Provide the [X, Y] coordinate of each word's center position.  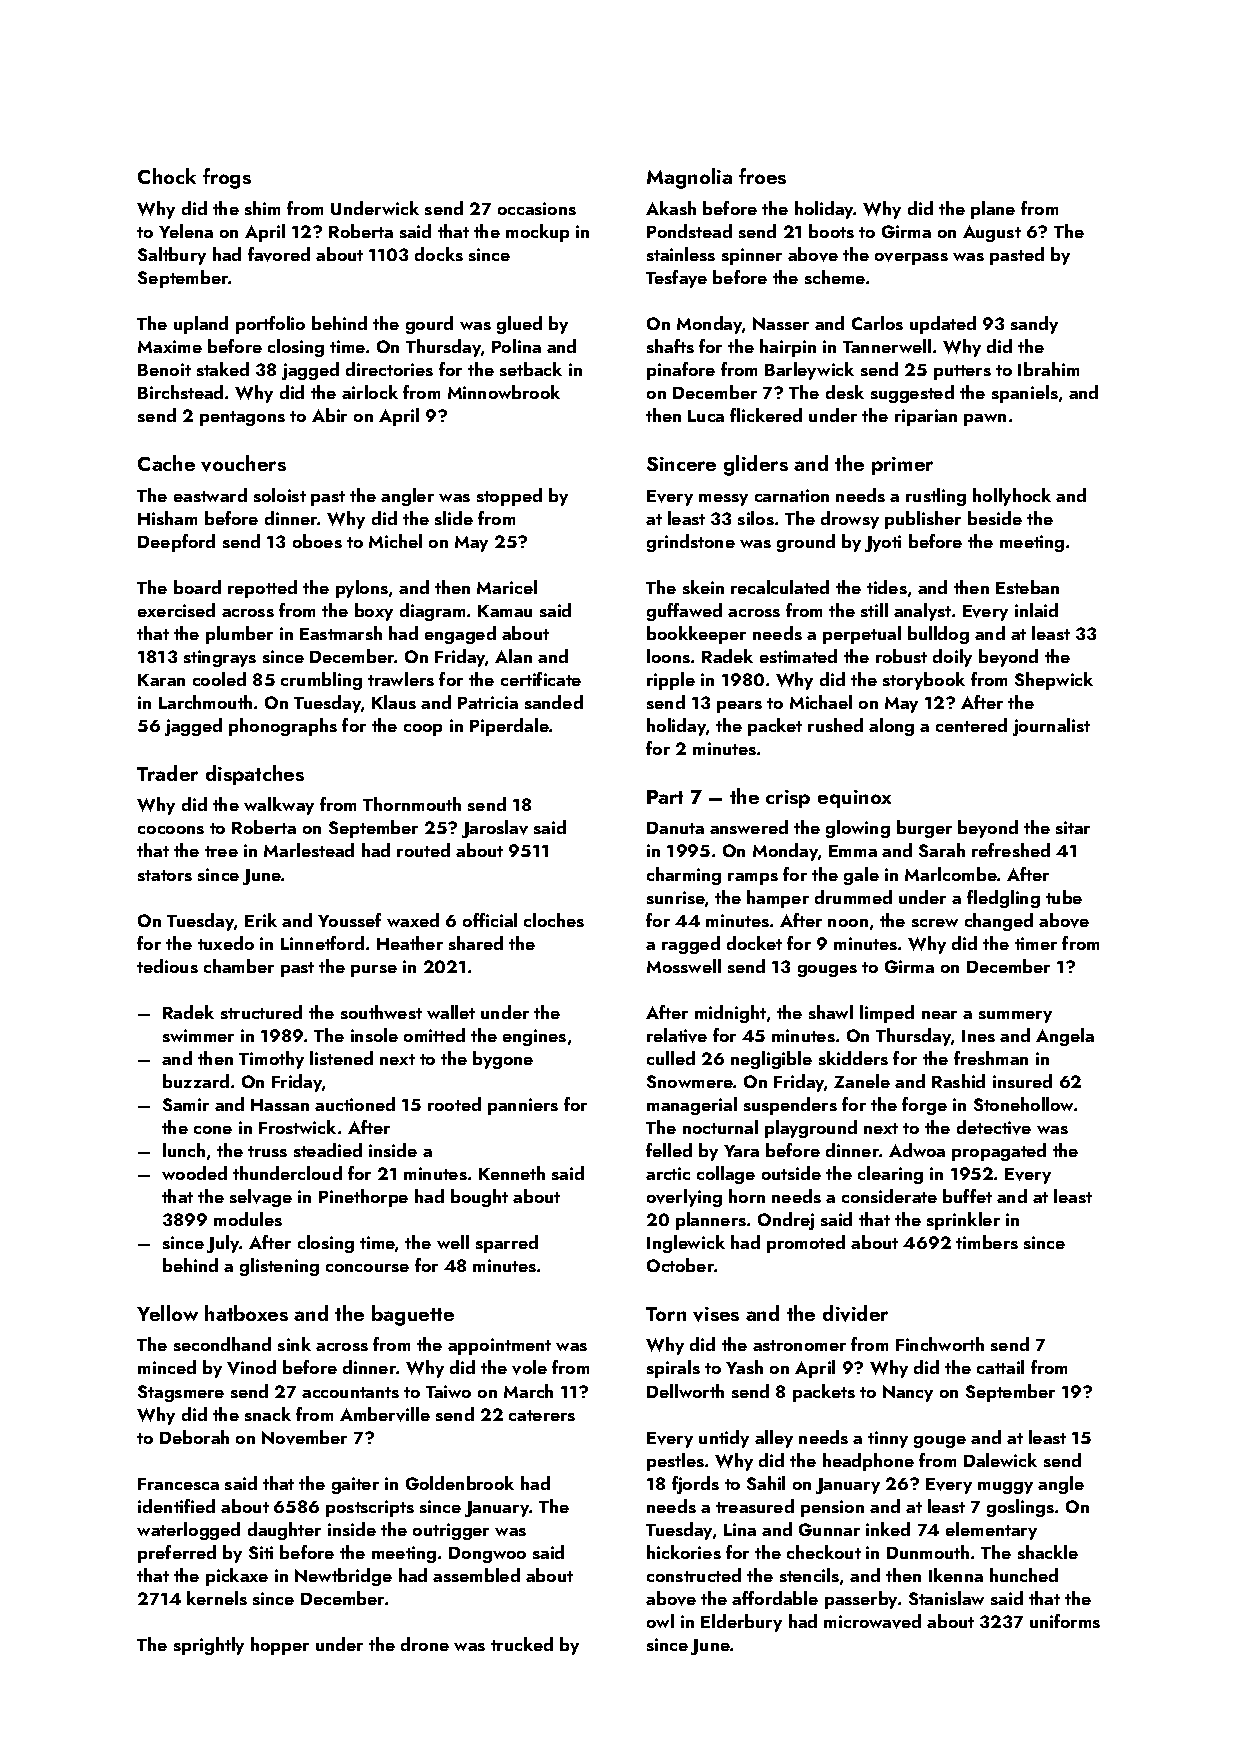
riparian [926, 417]
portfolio [270, 325]
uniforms [1065, 1621]
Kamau [505, 611]
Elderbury [741, 1623]
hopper [280, 1646]
